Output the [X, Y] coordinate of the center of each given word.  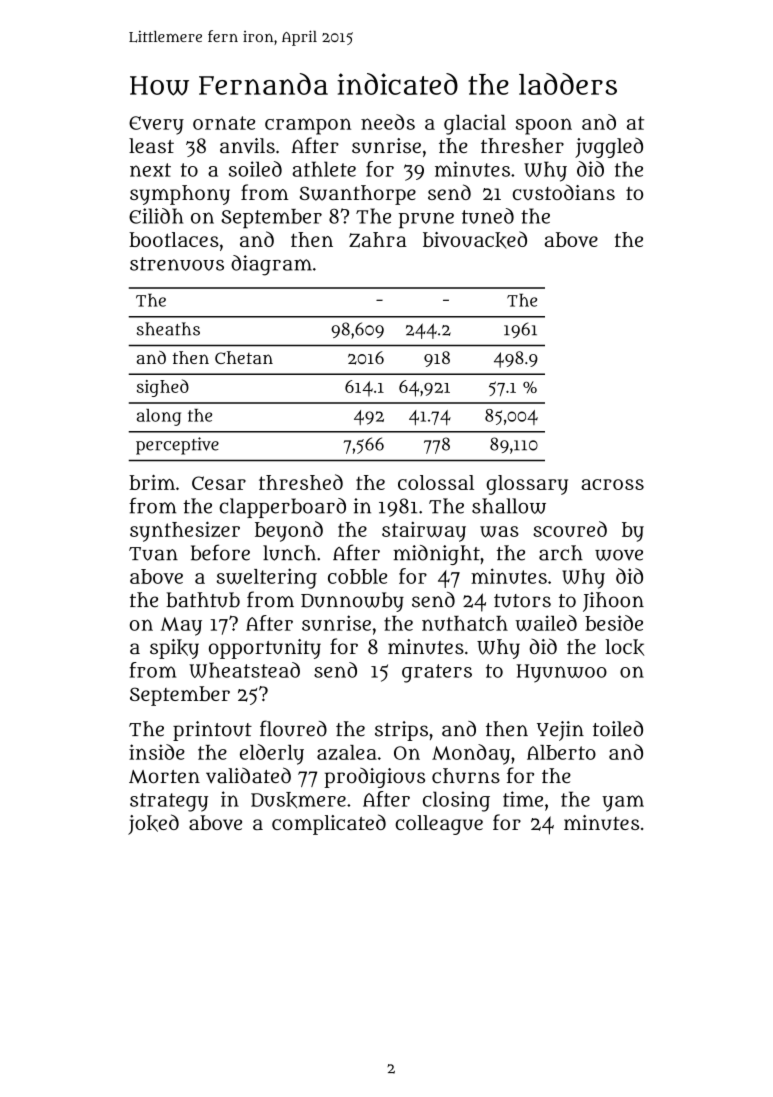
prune [426, 220]
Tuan [153, 554]
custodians [564, 192]
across [612, 484]
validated [248, 775]
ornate [224, 123]
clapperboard [283, 508]
